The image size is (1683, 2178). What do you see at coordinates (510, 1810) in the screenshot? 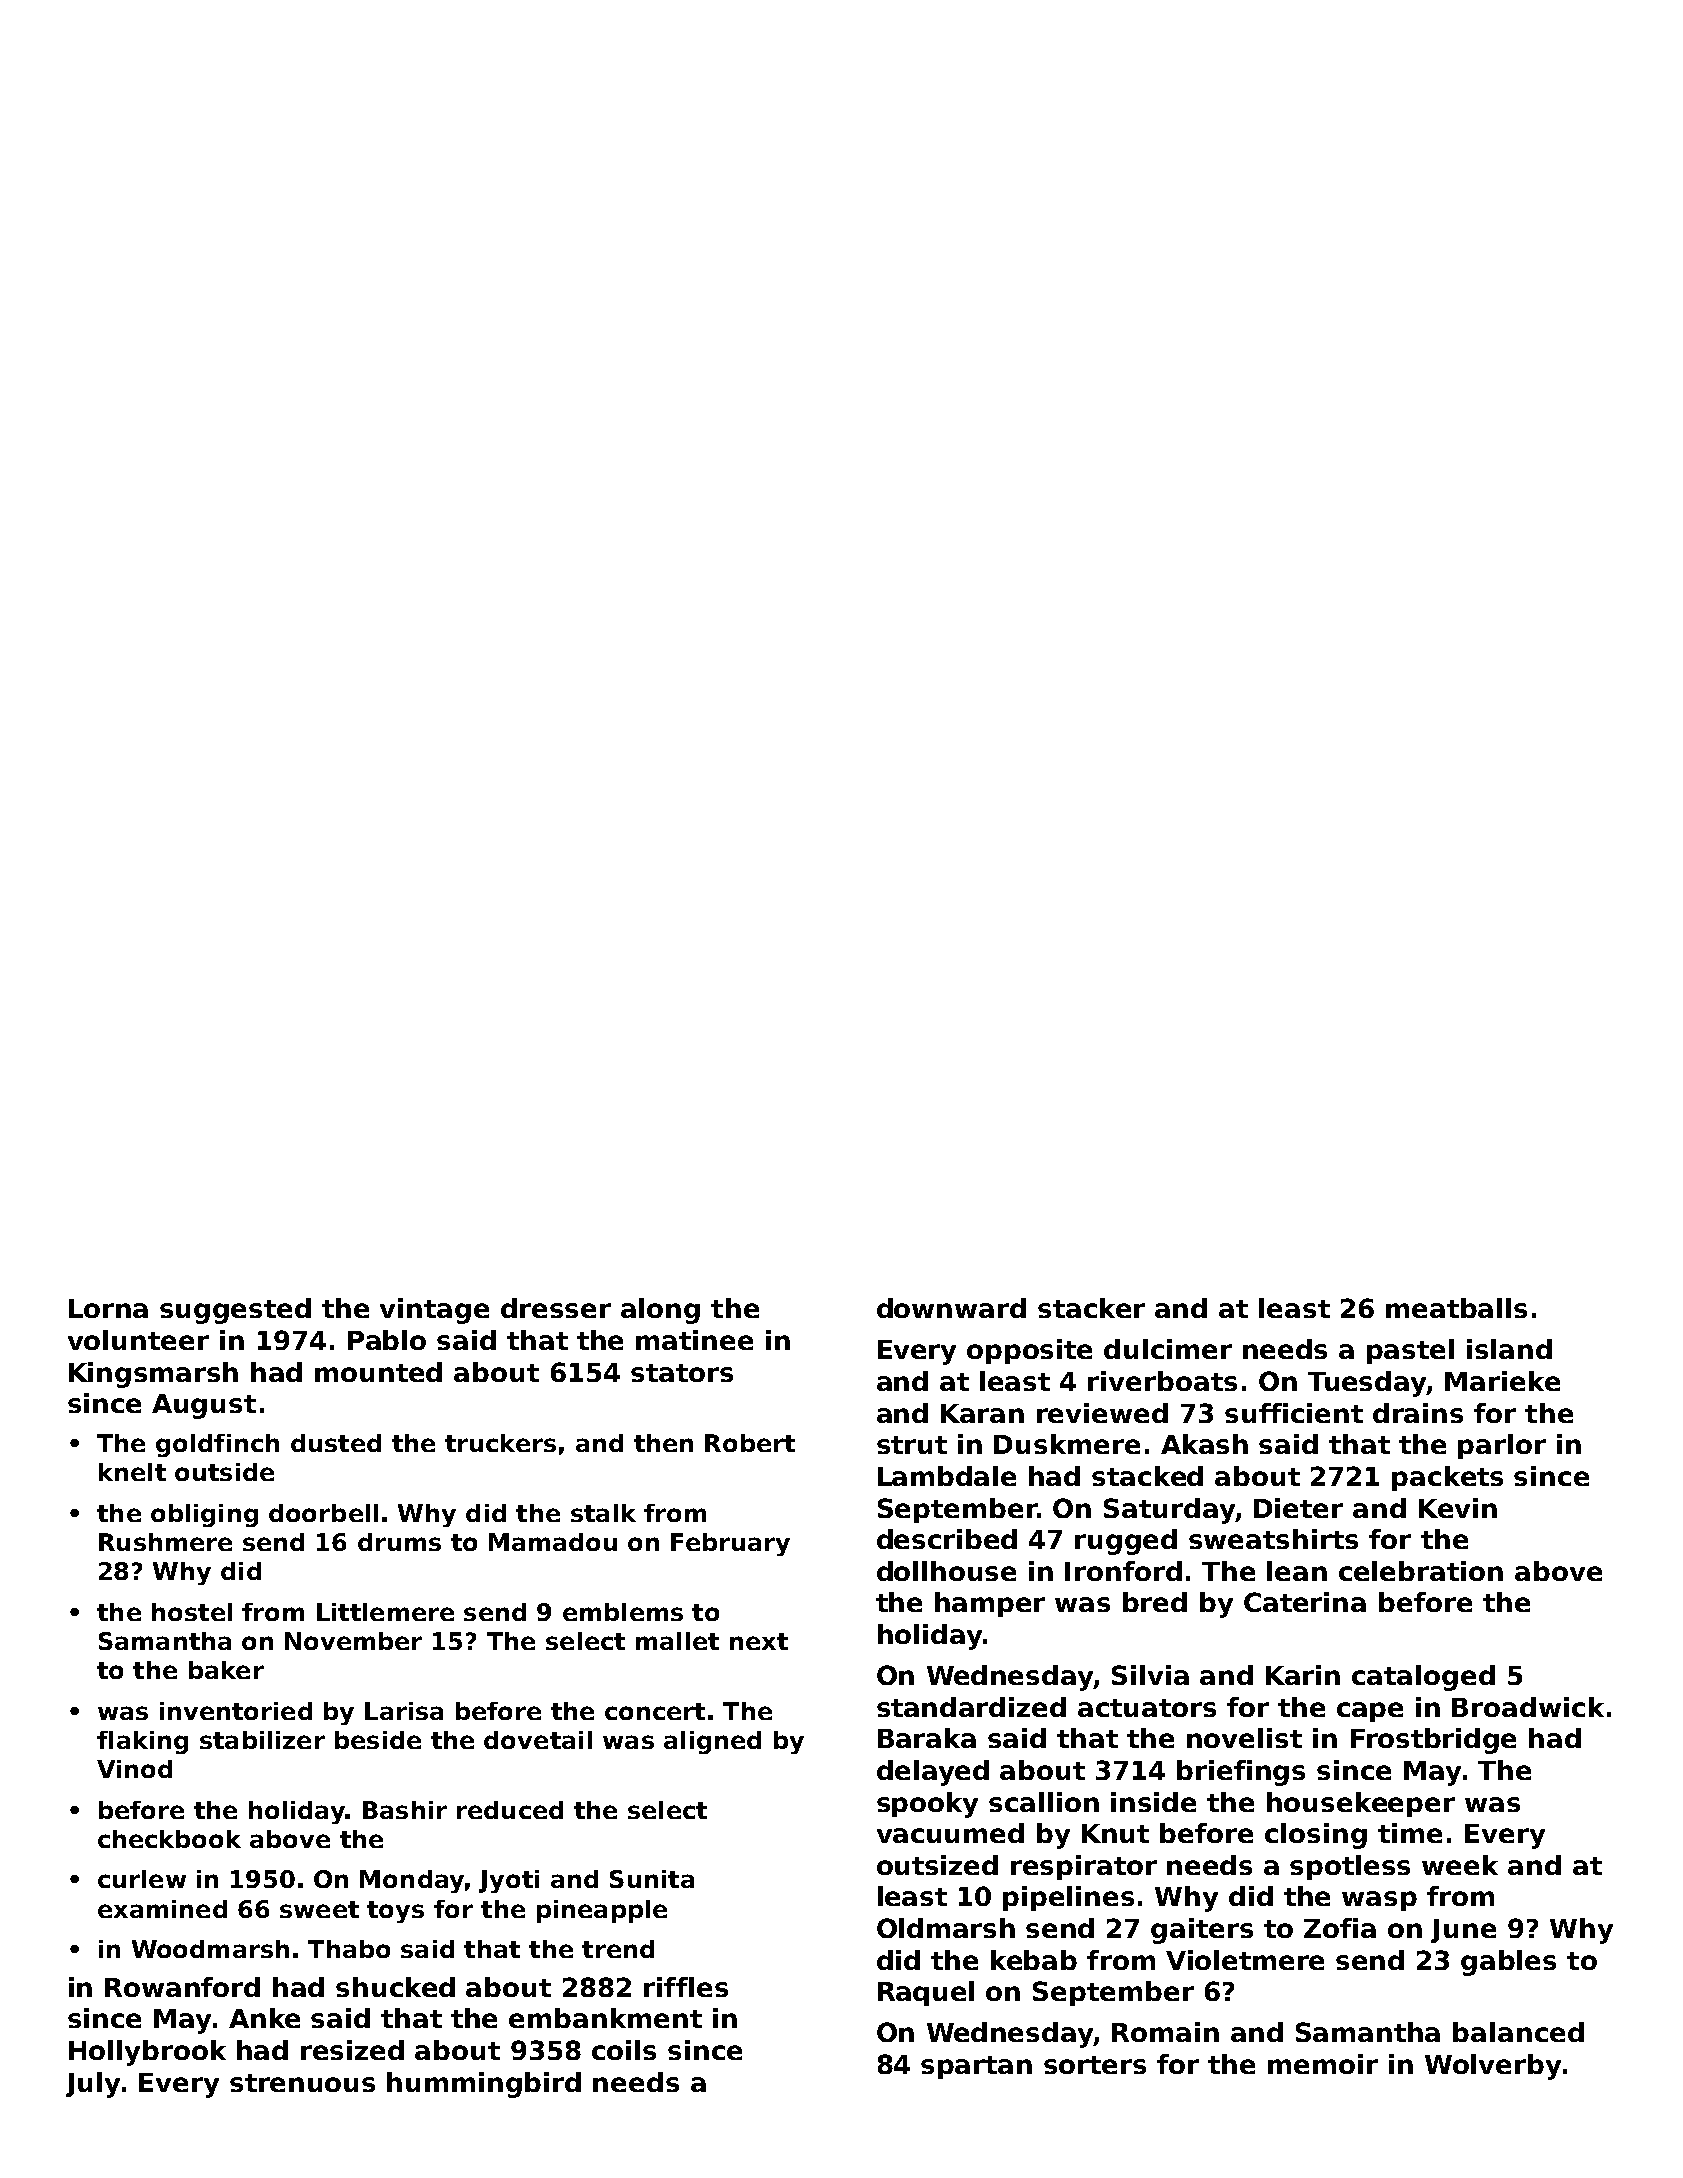
I see `reduced` at bounding box center [510, 1810].
